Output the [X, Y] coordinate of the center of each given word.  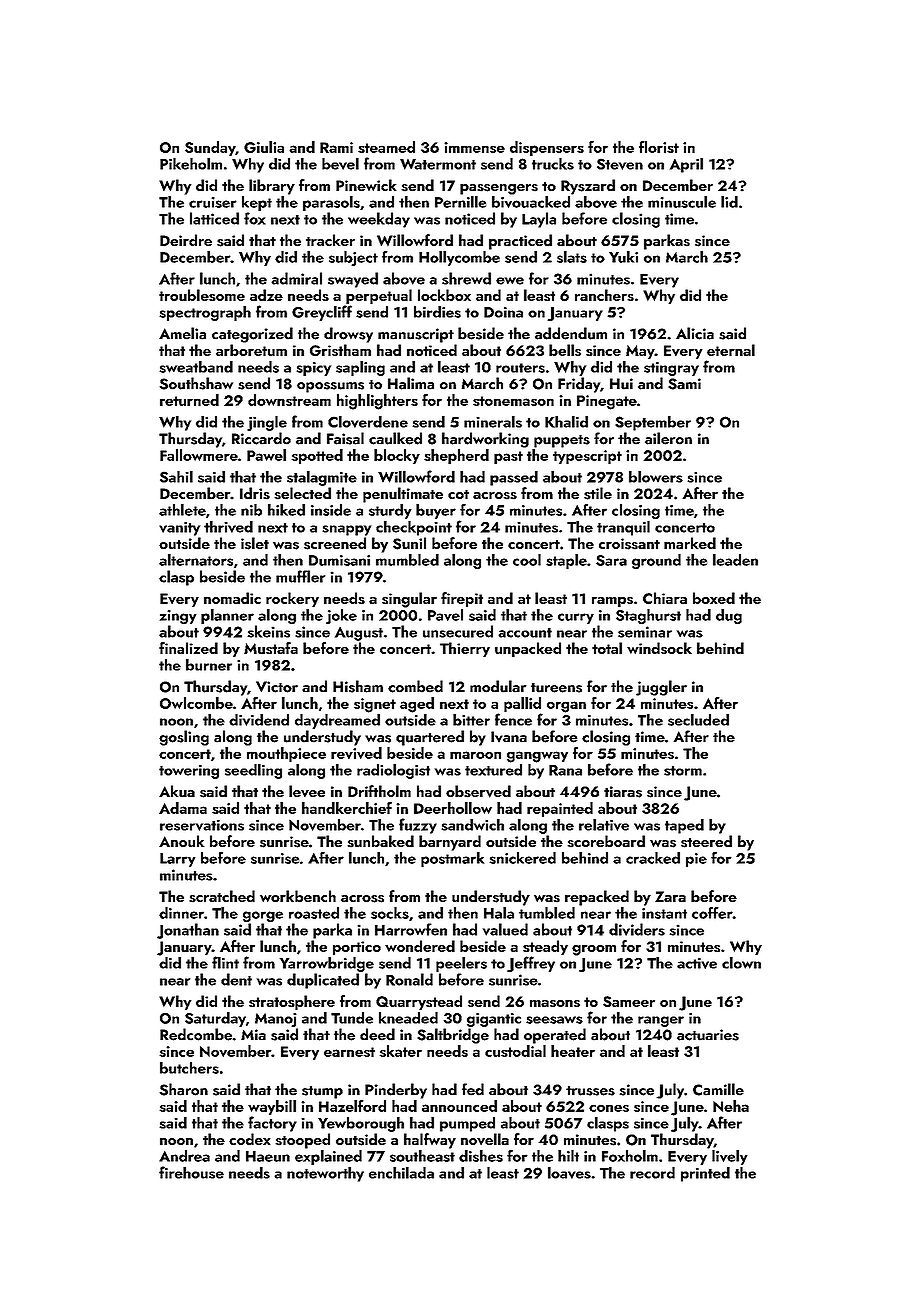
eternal [731, 350]
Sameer [629, 1001]
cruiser [213, 202]
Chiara [665, 598]
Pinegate [607, 402]
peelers [461, 964]
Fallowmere [199, 455]
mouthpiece [286, 754]
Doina [503, 312]
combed [415, 686]
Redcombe [196, 1034]
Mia [253, 1035]
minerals [493, 422]
